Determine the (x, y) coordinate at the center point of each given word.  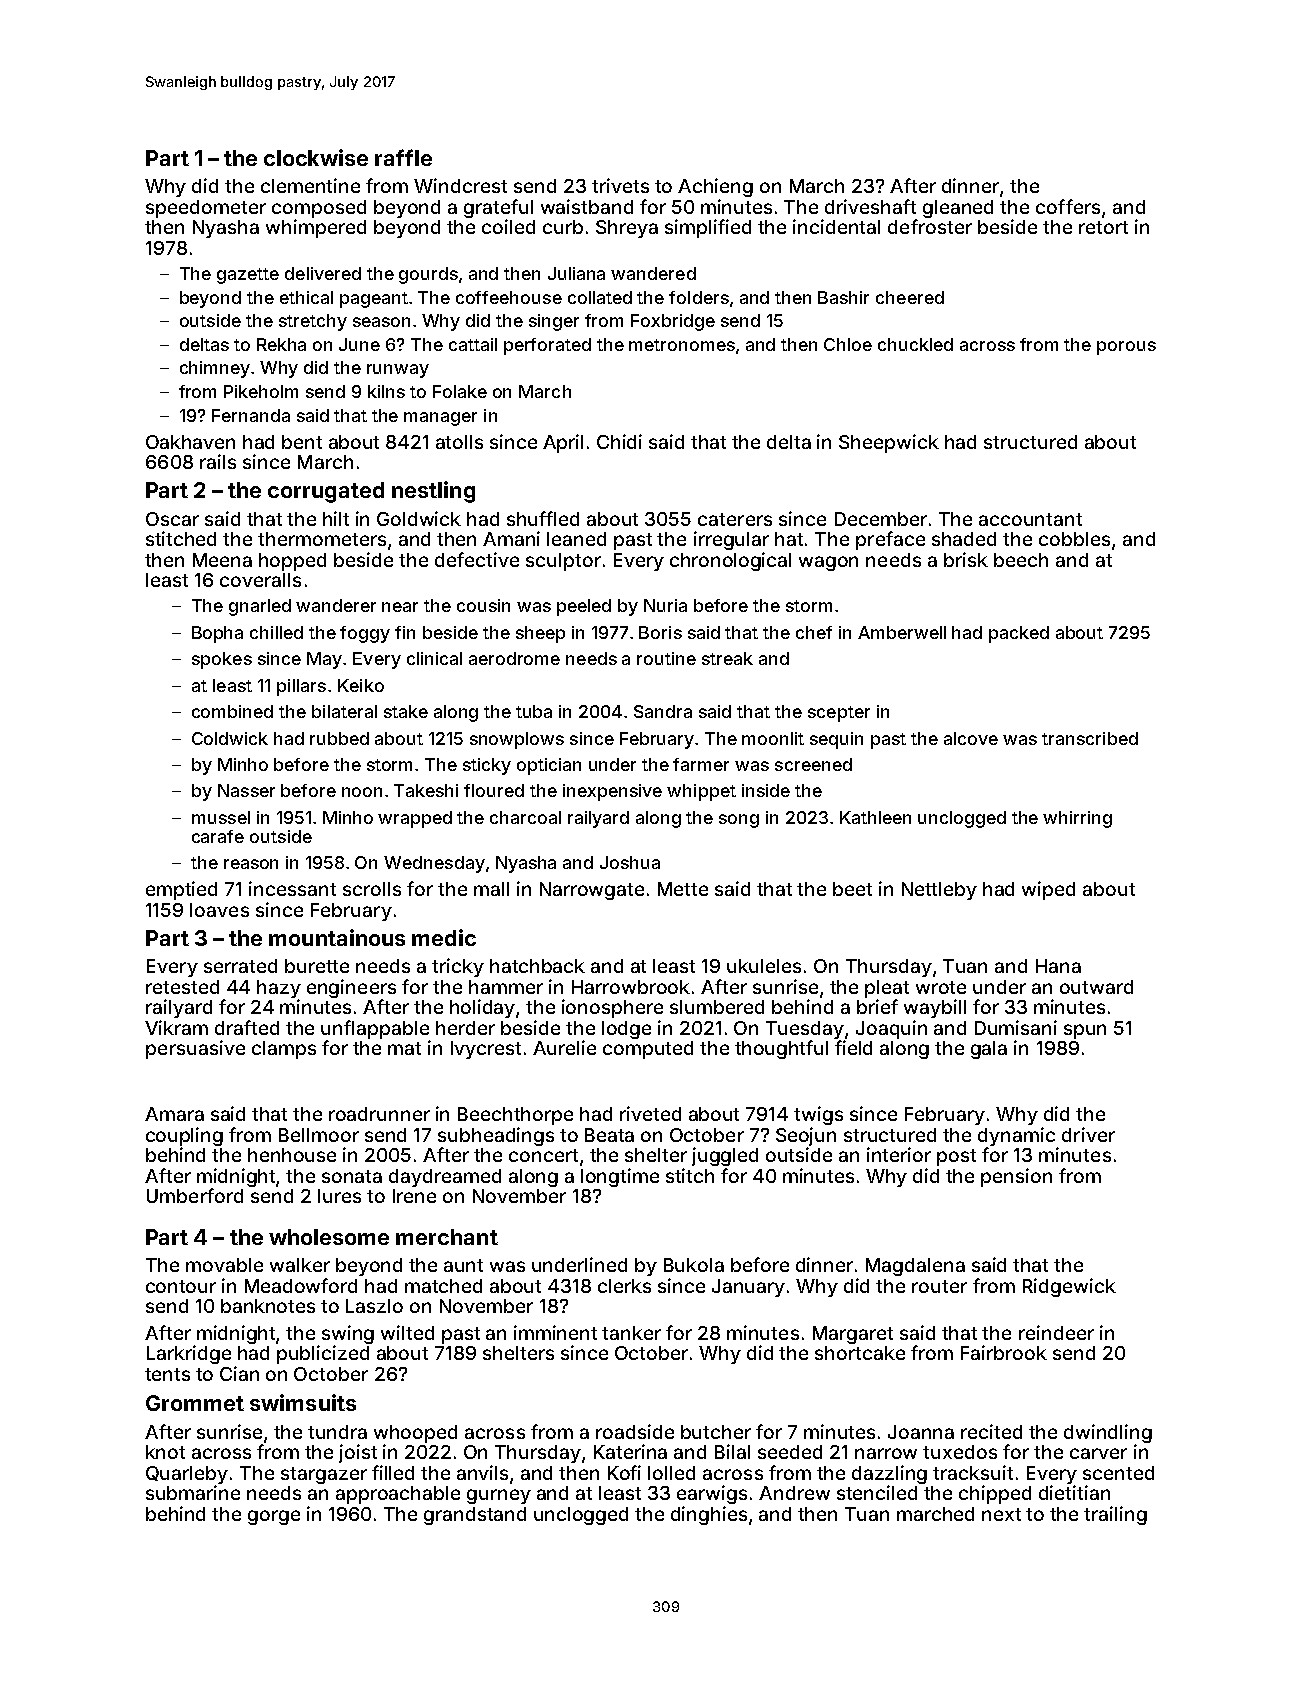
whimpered (316, 228)
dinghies (709, 1515)
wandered (653, 273)
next (1001, 1514)
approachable (398, 1495)
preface (890, 540)
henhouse (292, 1155)
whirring (1077, 819)
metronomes (682, 345)
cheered (910, 297)
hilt (336, 518)
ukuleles (764, 966)
